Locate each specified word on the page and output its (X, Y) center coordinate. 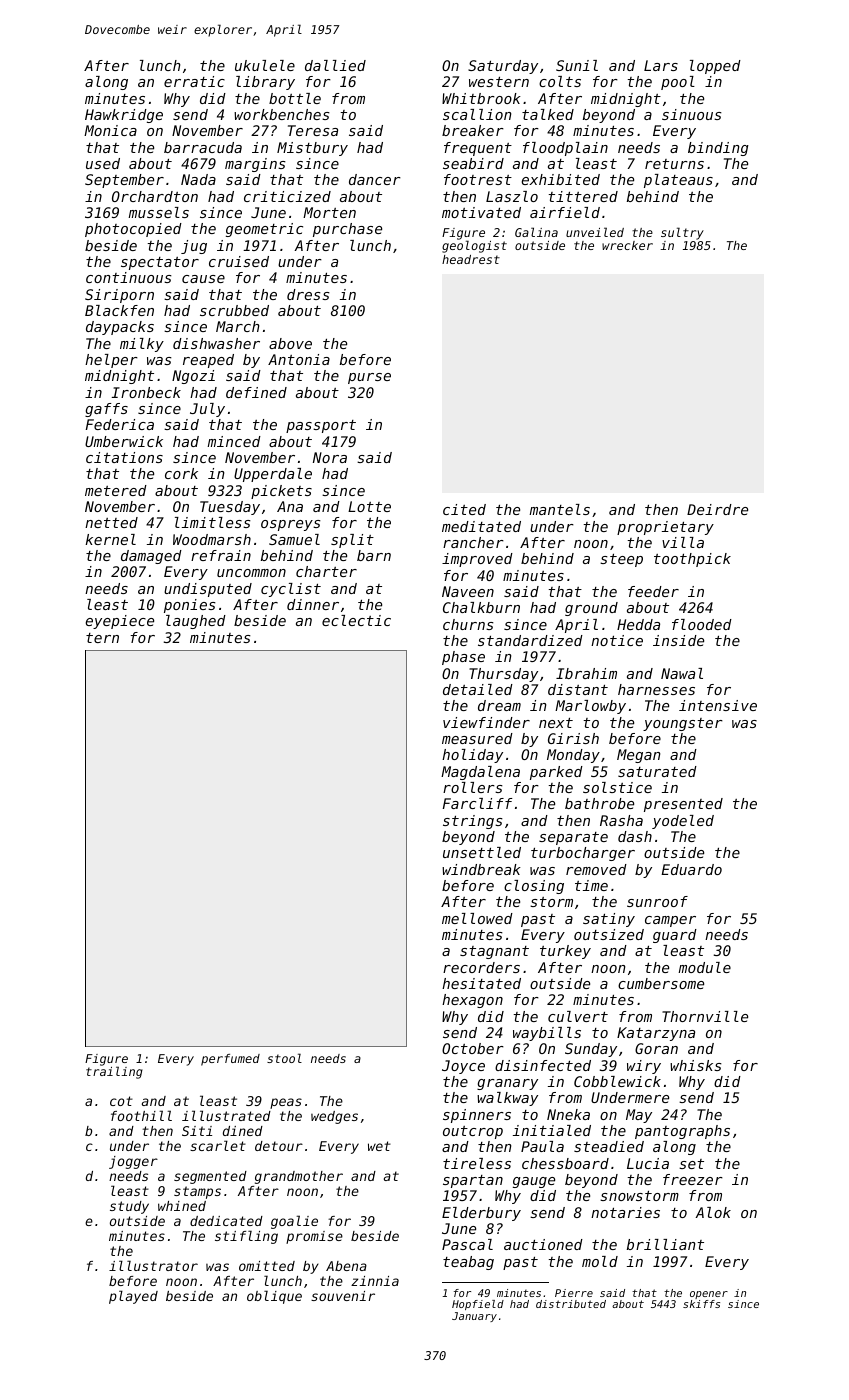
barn (374, 555)
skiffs (701, 1304)
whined (182, 1206)
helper (111, 361)
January (474, 1317)
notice (617, 640)
